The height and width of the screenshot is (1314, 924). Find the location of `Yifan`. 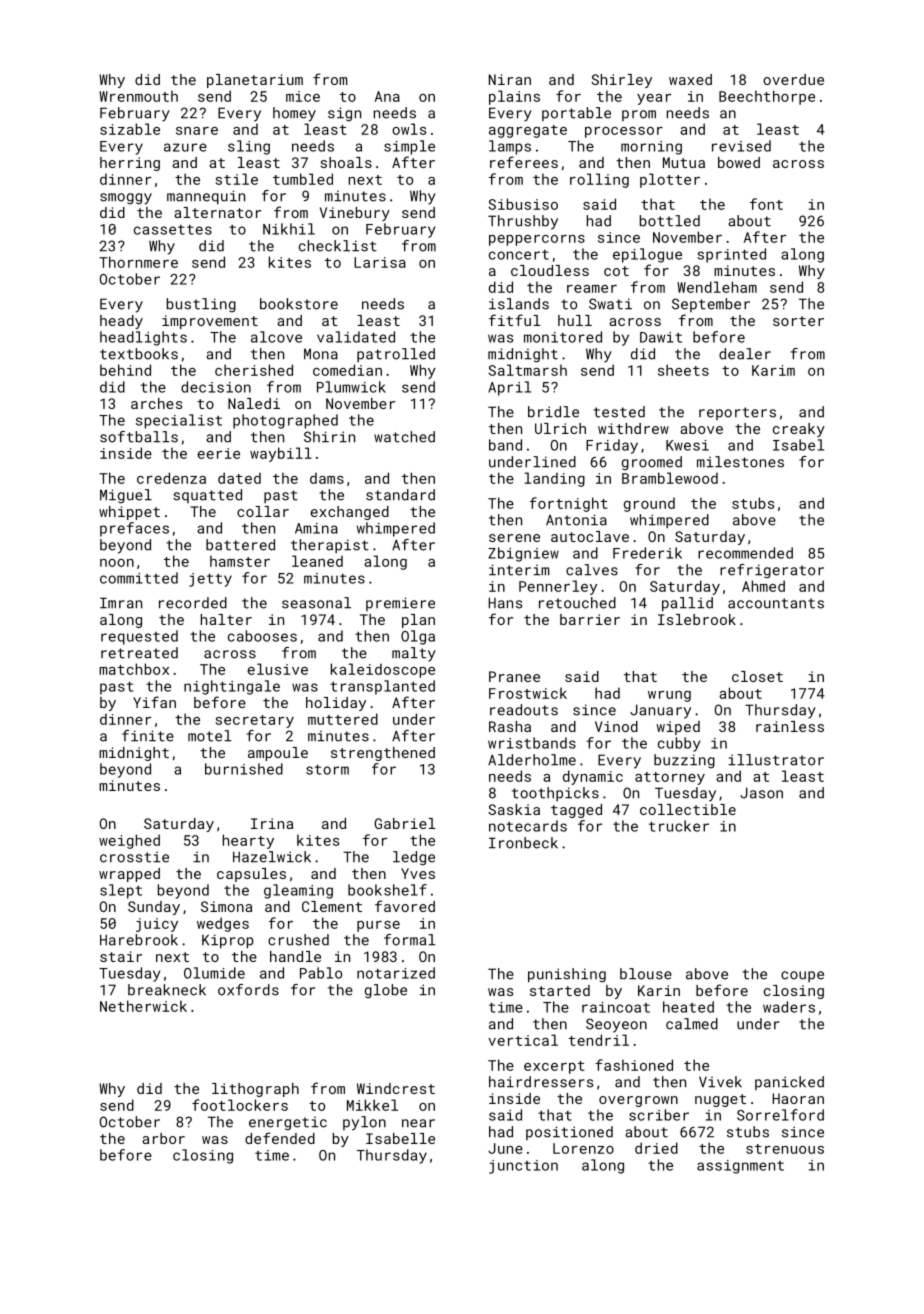

Yifan is located at coordinates (154, 702).
